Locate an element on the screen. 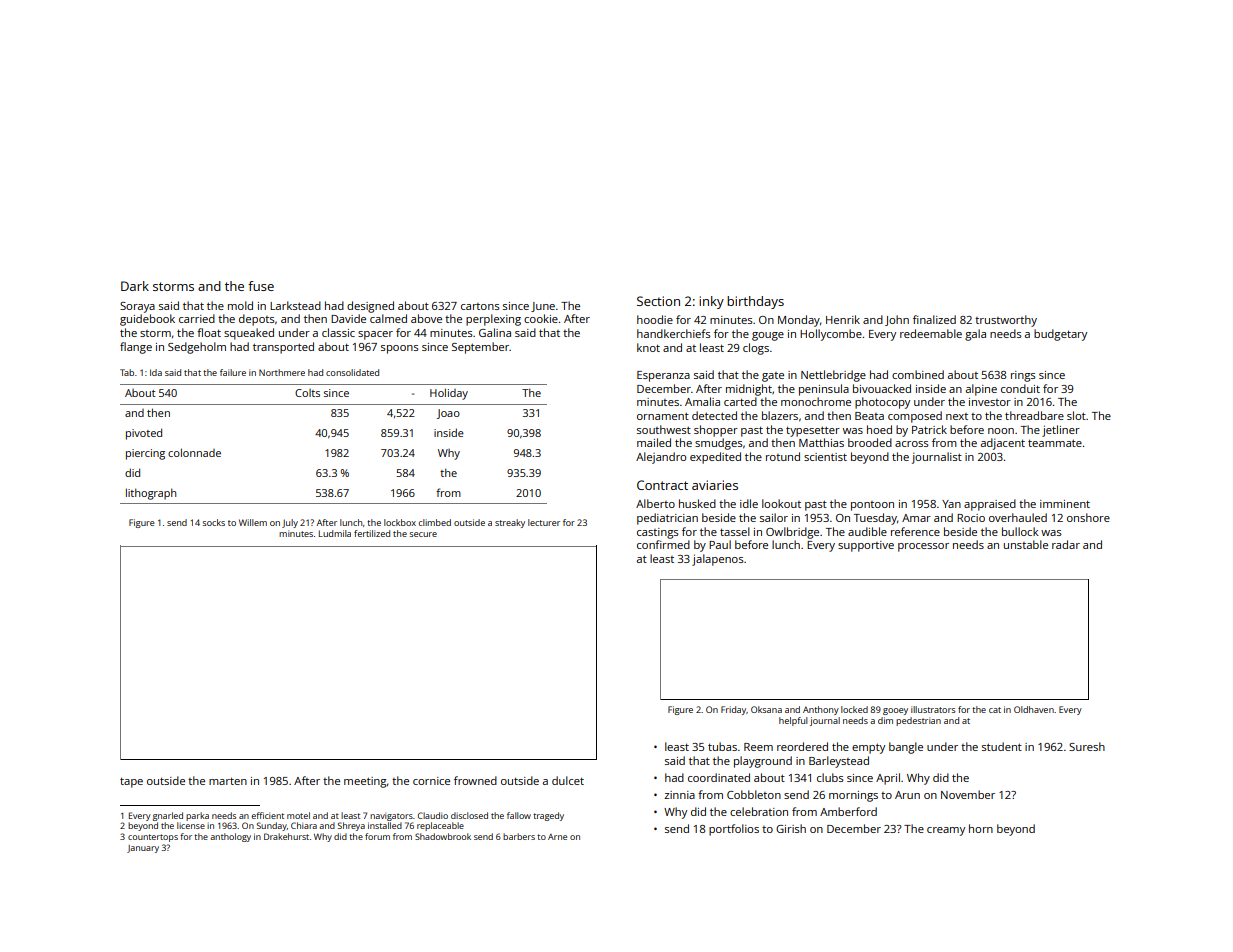  cat is located at coordinates (995, 710).
